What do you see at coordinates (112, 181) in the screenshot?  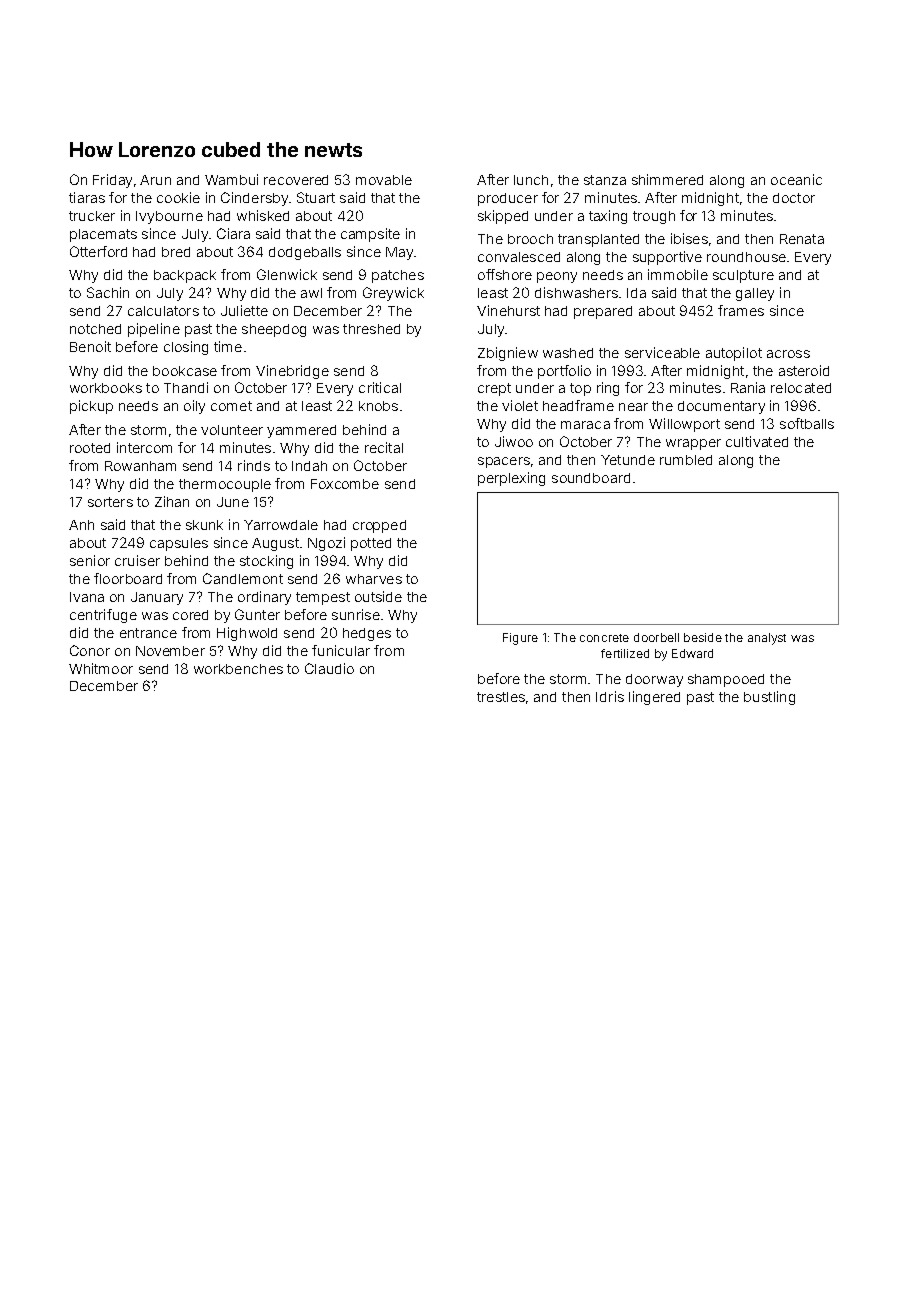 I see `Friday` at bounding box center [112, 181].
